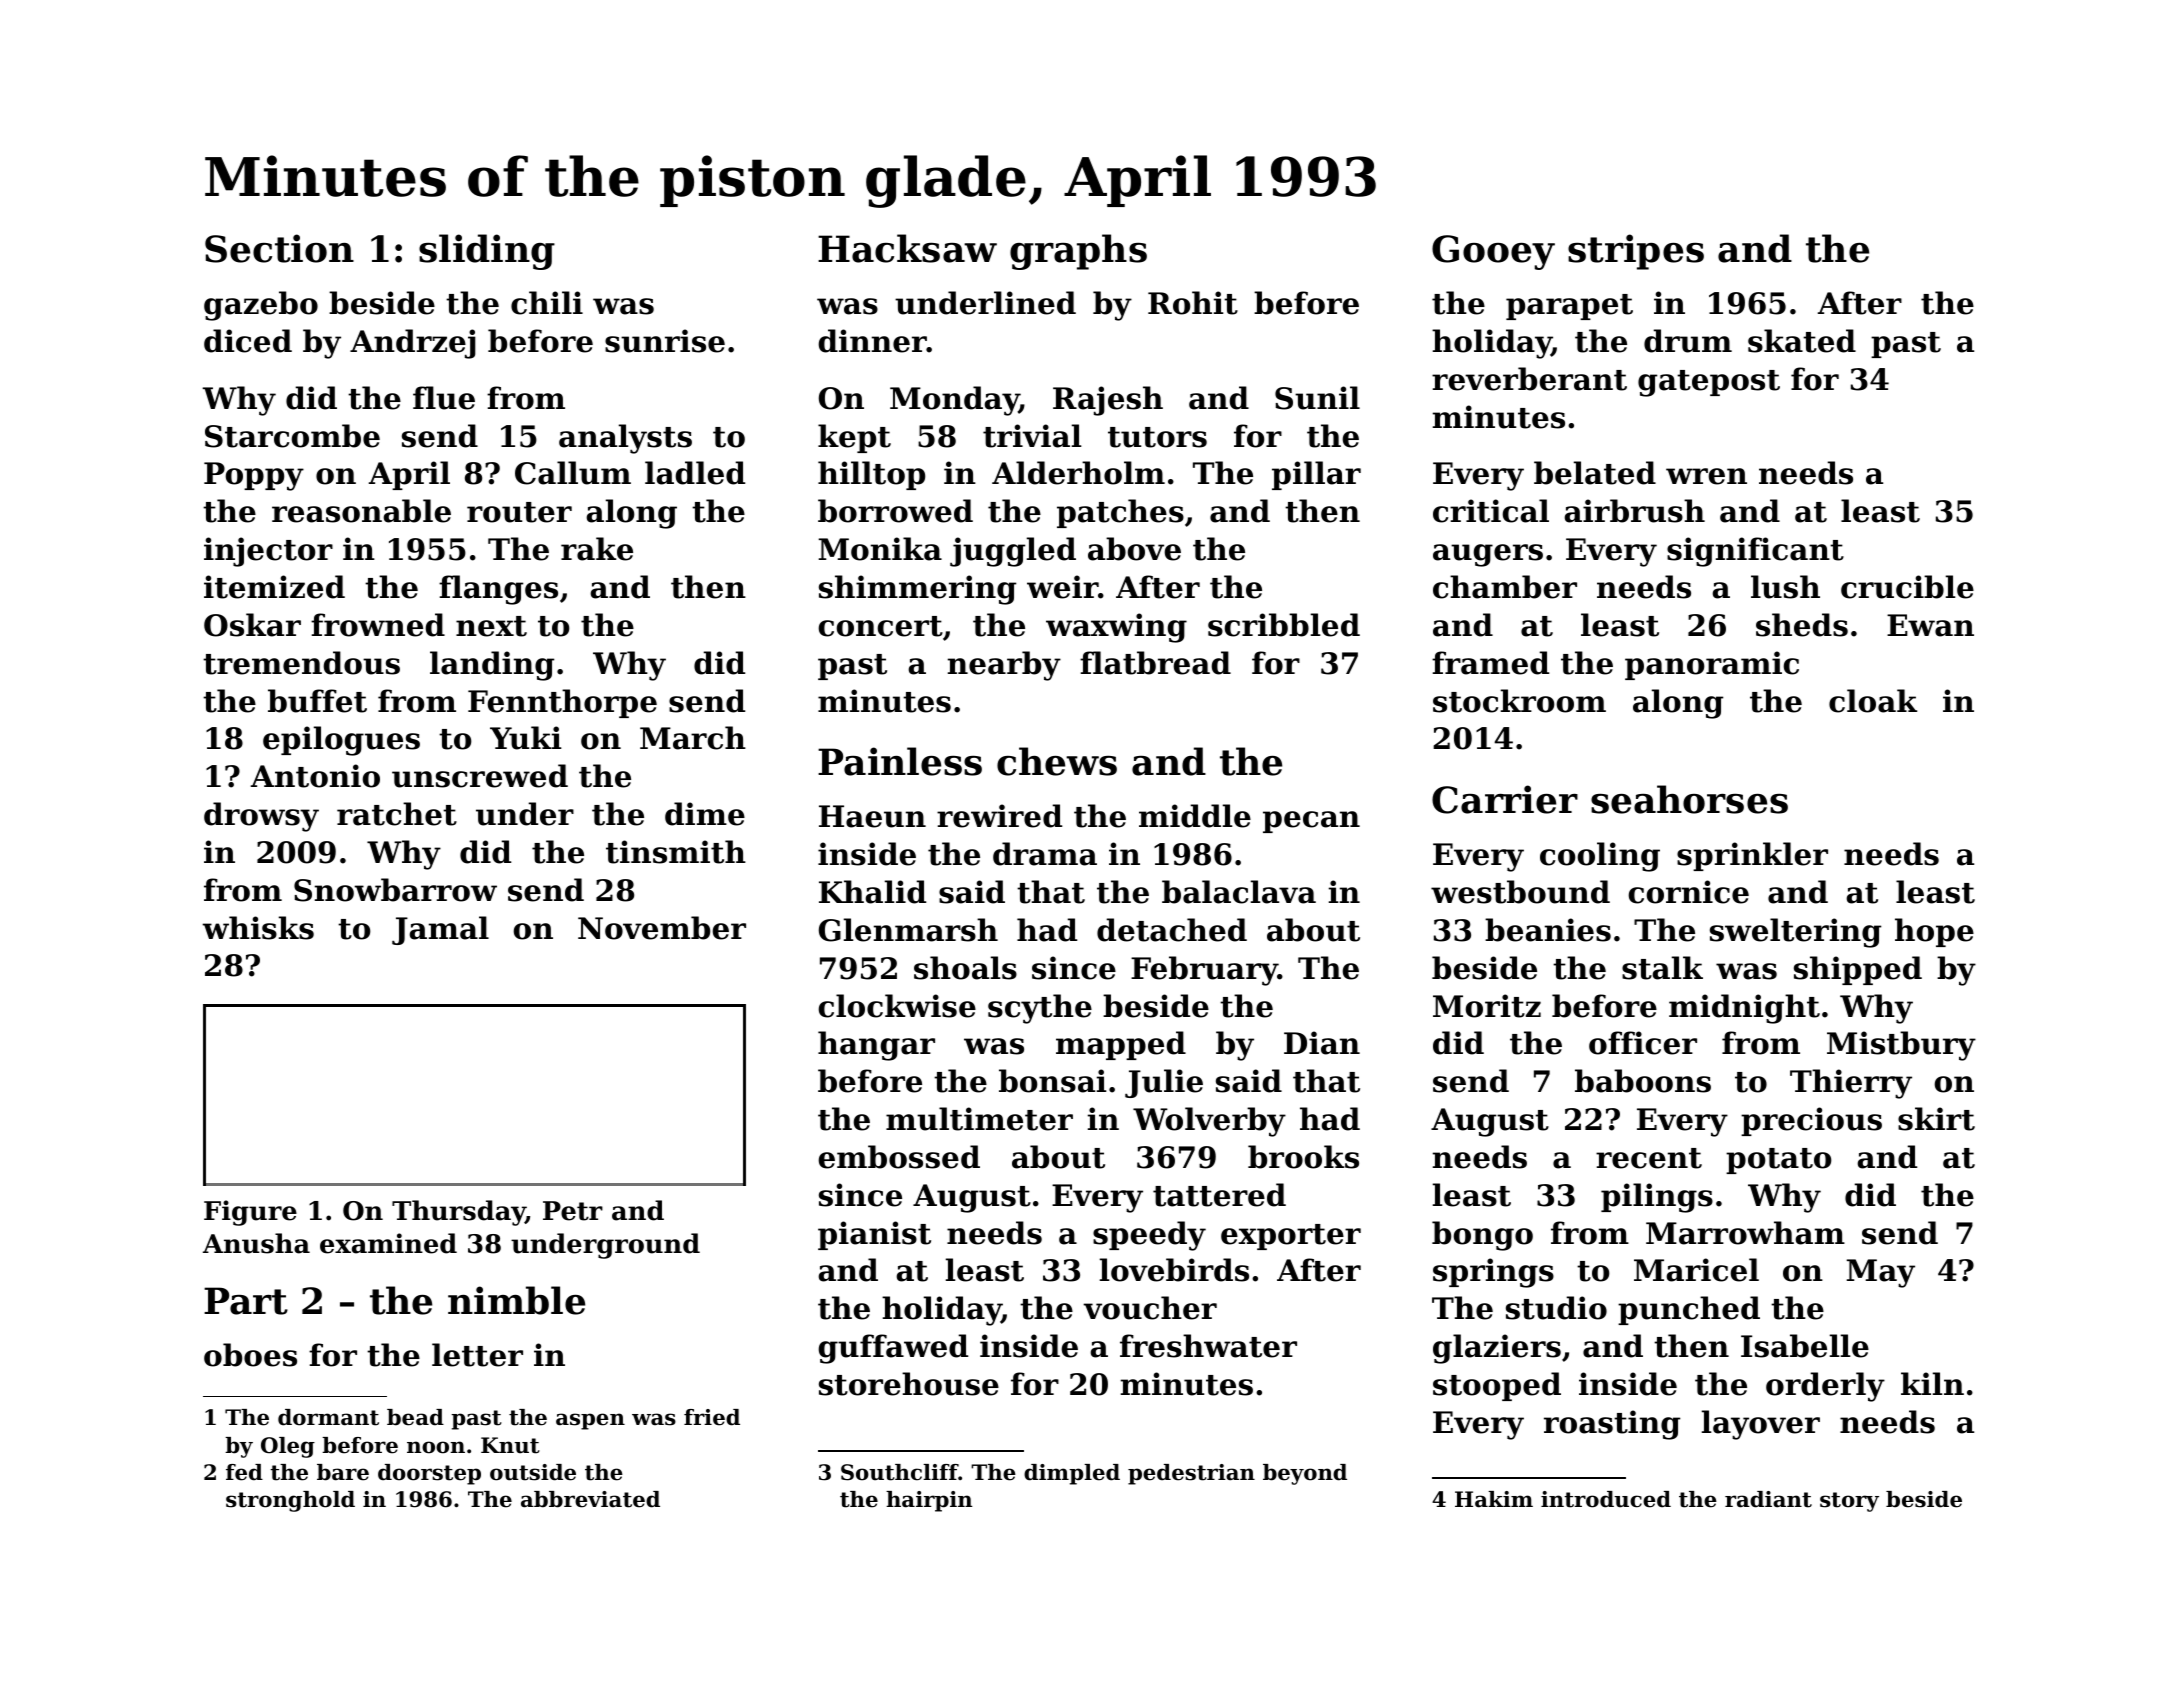 Image resolution: width=2178 pixels, height=1683 pixels. I want to click on pianist, so click(874, 1235).
